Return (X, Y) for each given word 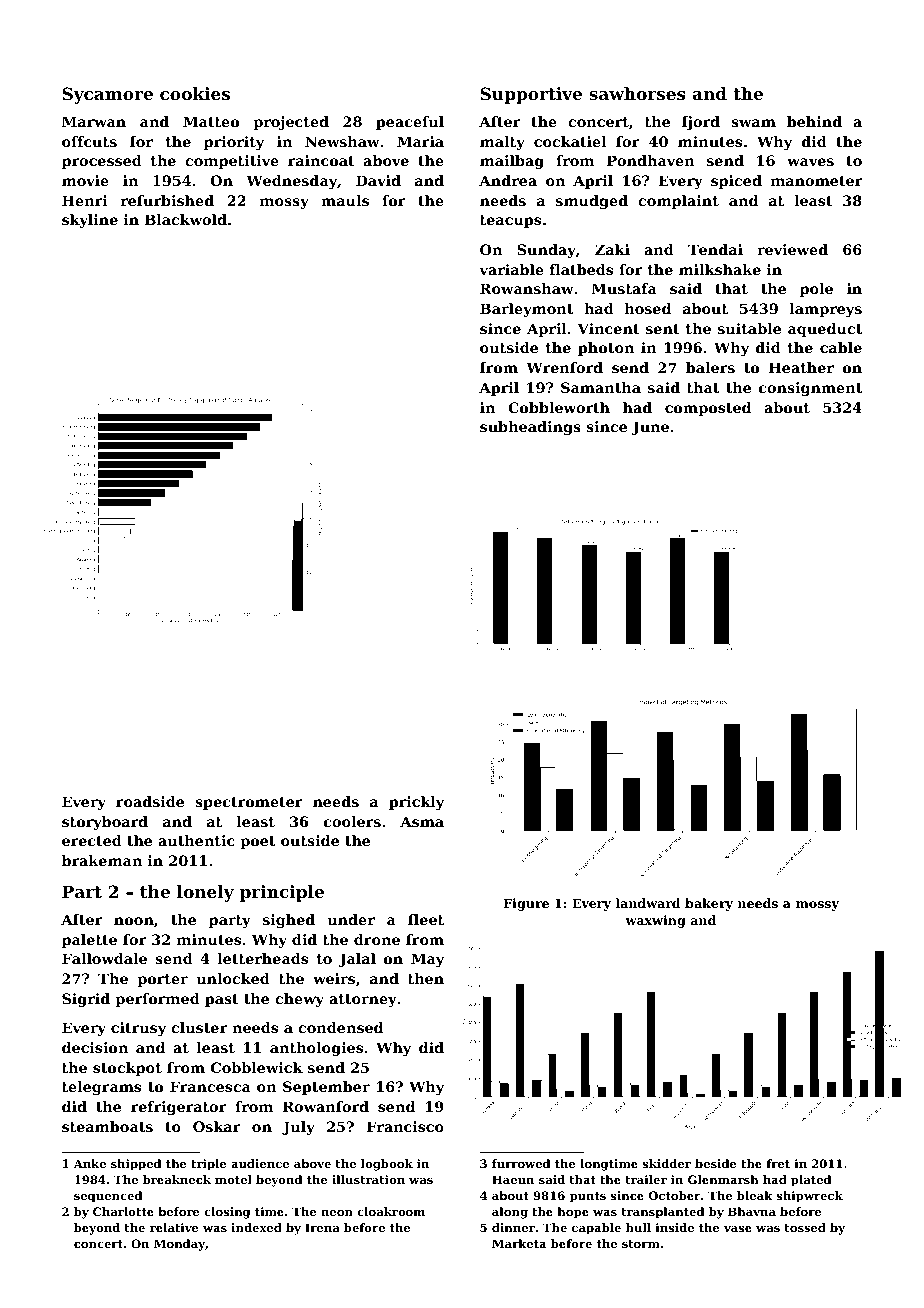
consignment (810, 389)
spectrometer (249, 803)
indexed (256, 1227)
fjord (701, 123)
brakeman (102, 860)
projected (291, 123)
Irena (322, 1227)
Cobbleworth (559, 407)
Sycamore (107, 95)
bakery (709, 904)
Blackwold (186, 219)
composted (708, 409)
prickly (416, 803)
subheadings (530, 428)
